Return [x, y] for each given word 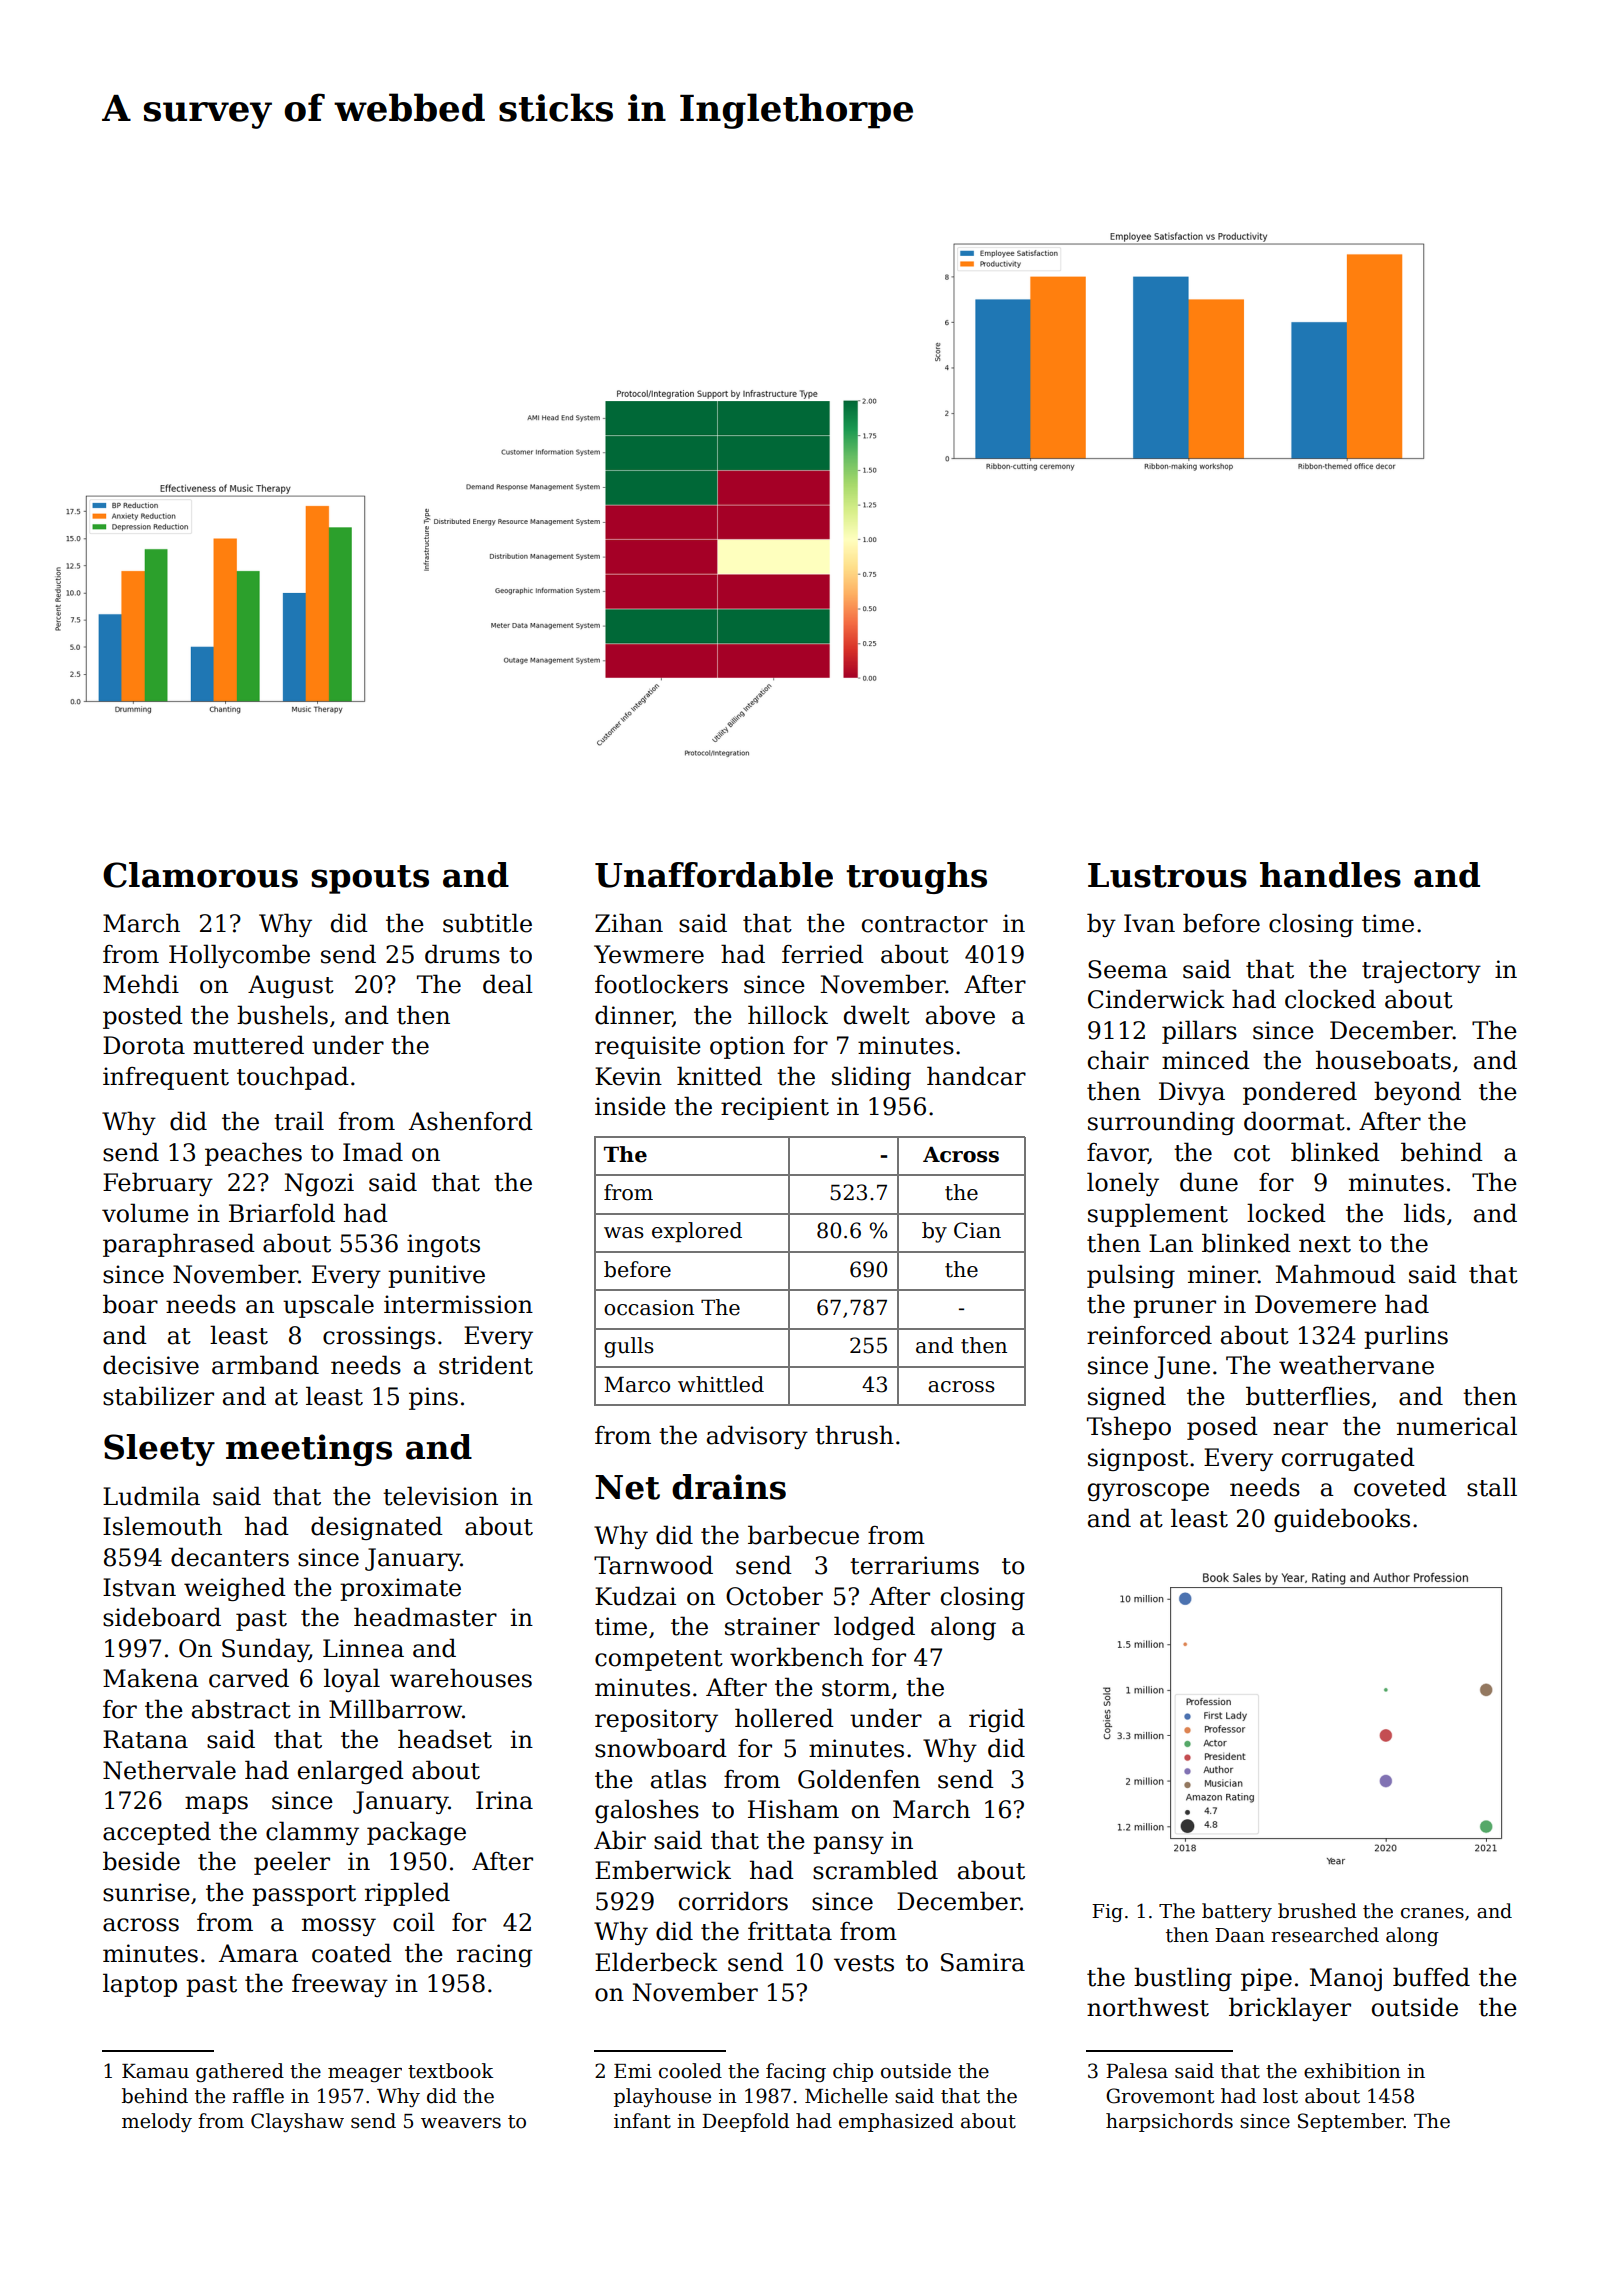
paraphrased [179, 1245]
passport [304, 1895]
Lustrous [1167, 875]
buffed [1431, 1977]
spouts [370, 879]
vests [864, 1963]
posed [1222, 1428]
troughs [916, 878]
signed [1127, 1398]
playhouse [662, 2097]
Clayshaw [297, 2122]
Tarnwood [653, 1565]
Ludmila [151, 1496]
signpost [1138, 1459]
